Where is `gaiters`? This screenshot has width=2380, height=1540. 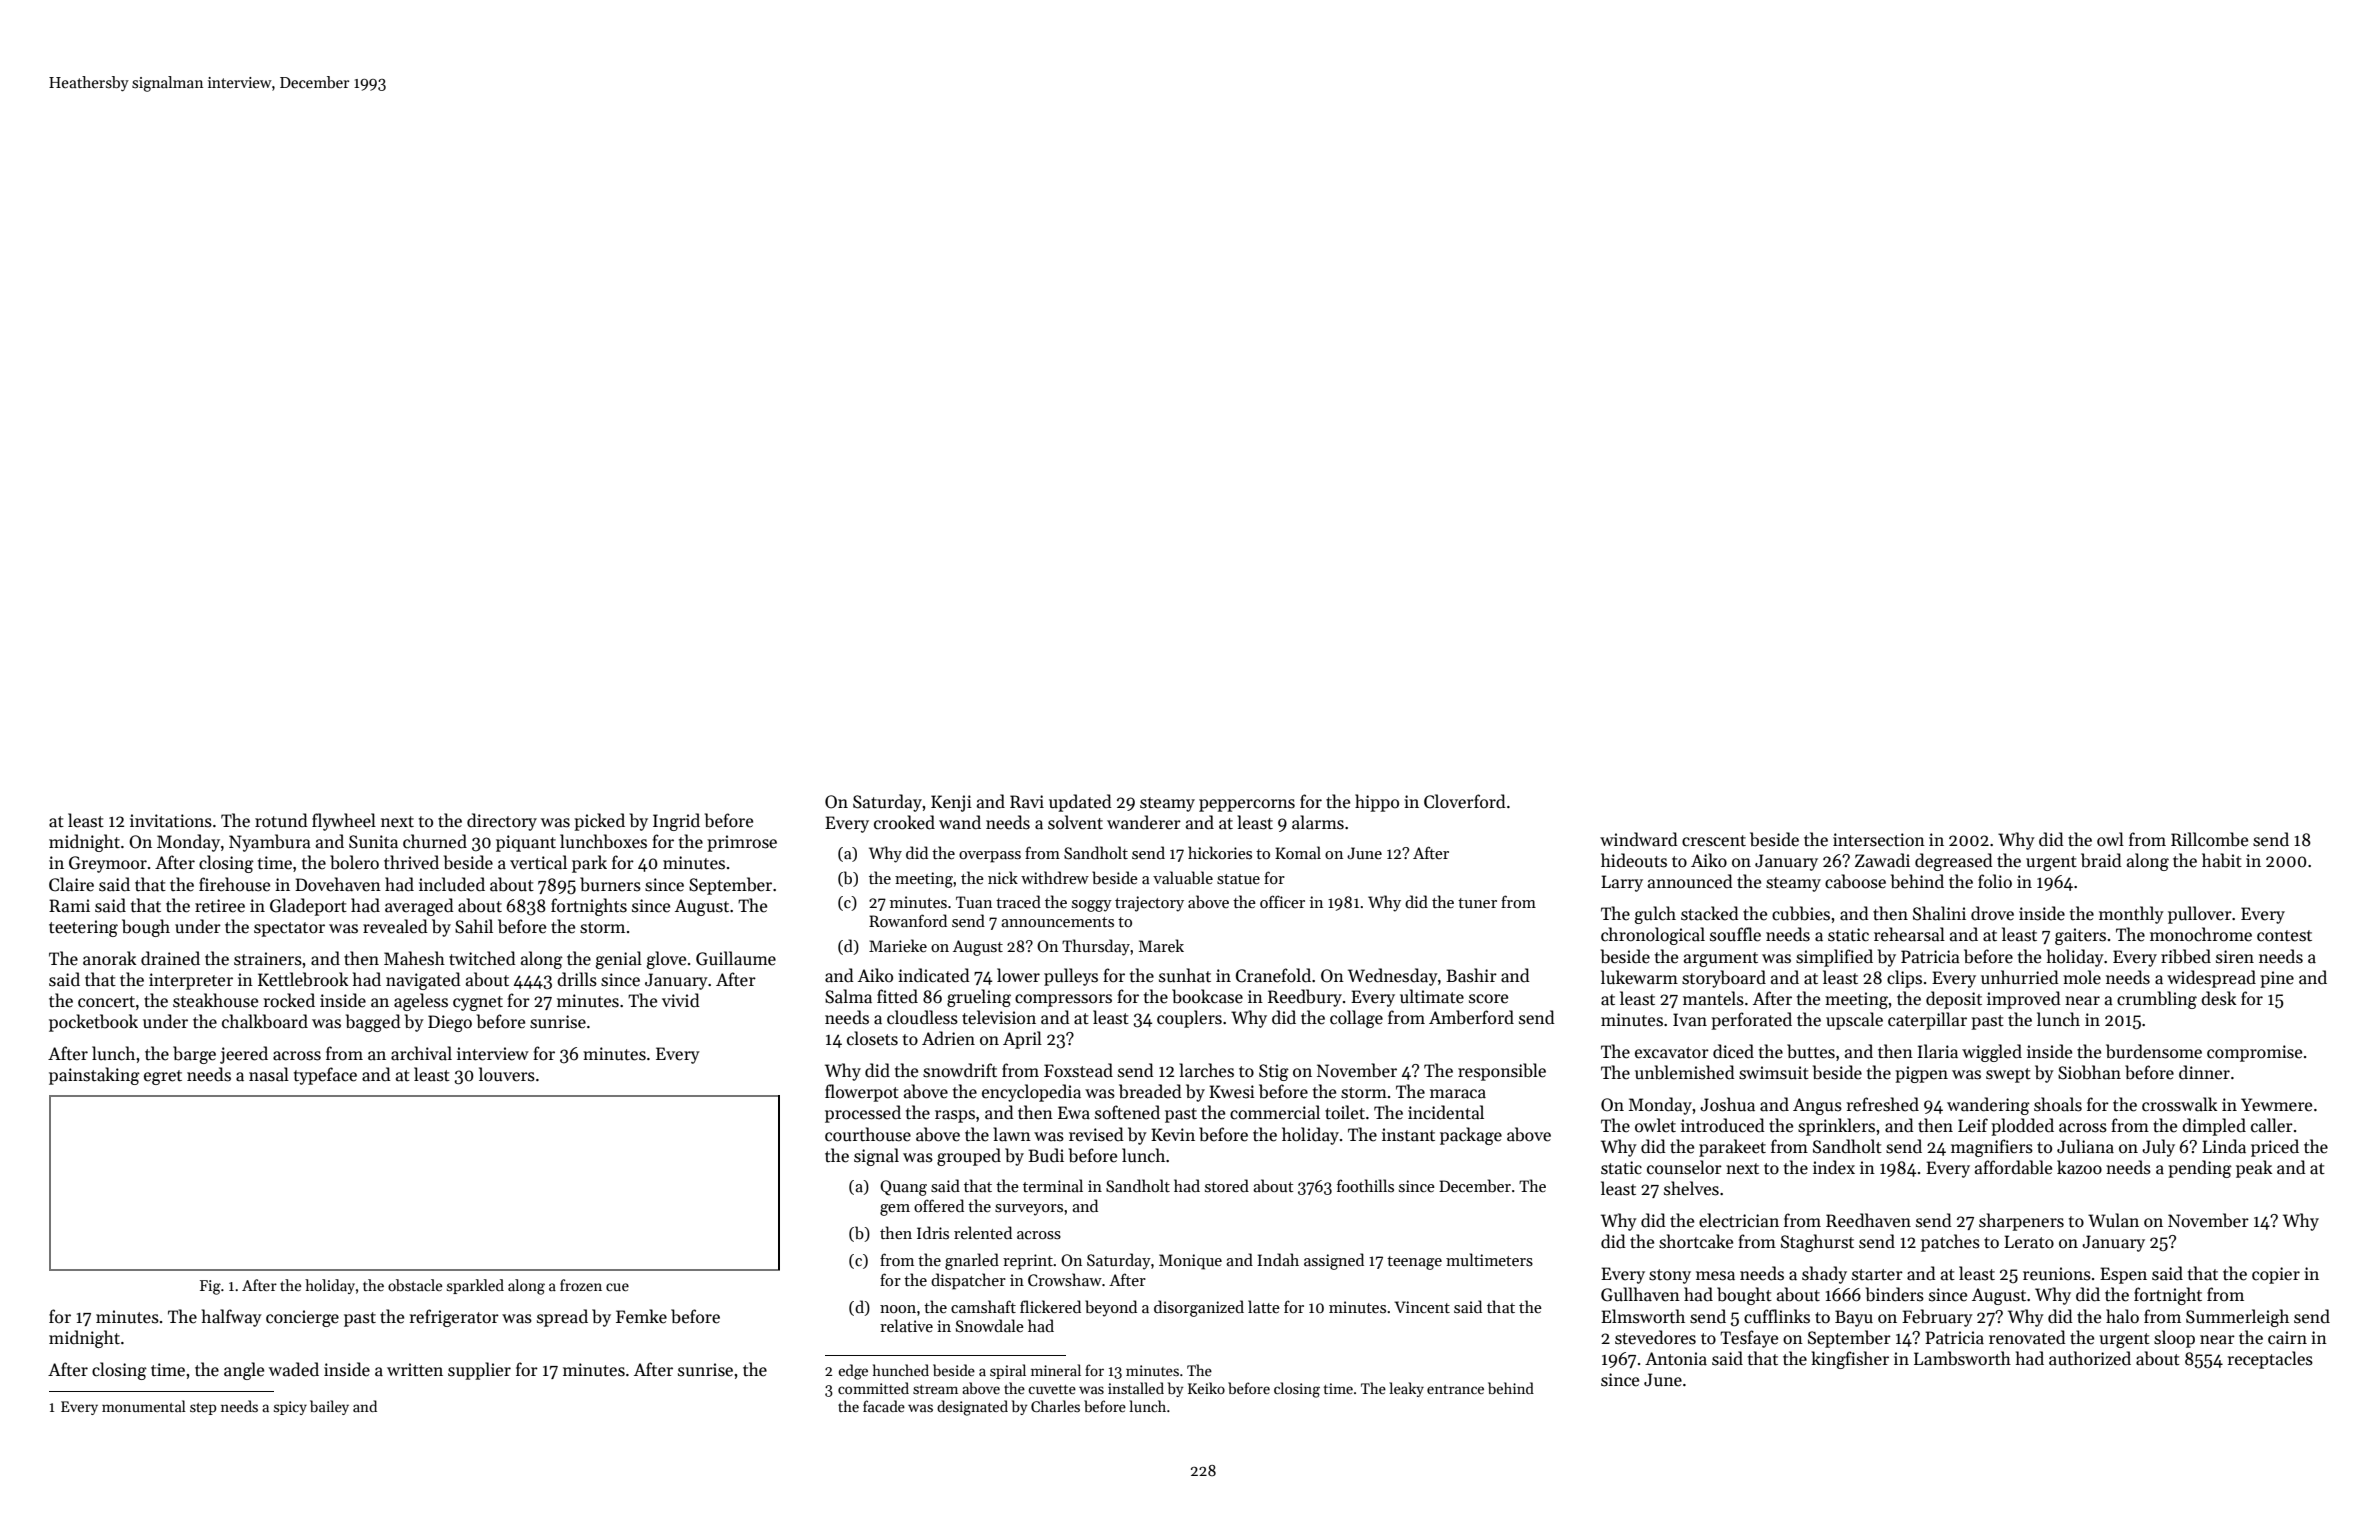 gaiters is located at coordinates (2080, 936).
